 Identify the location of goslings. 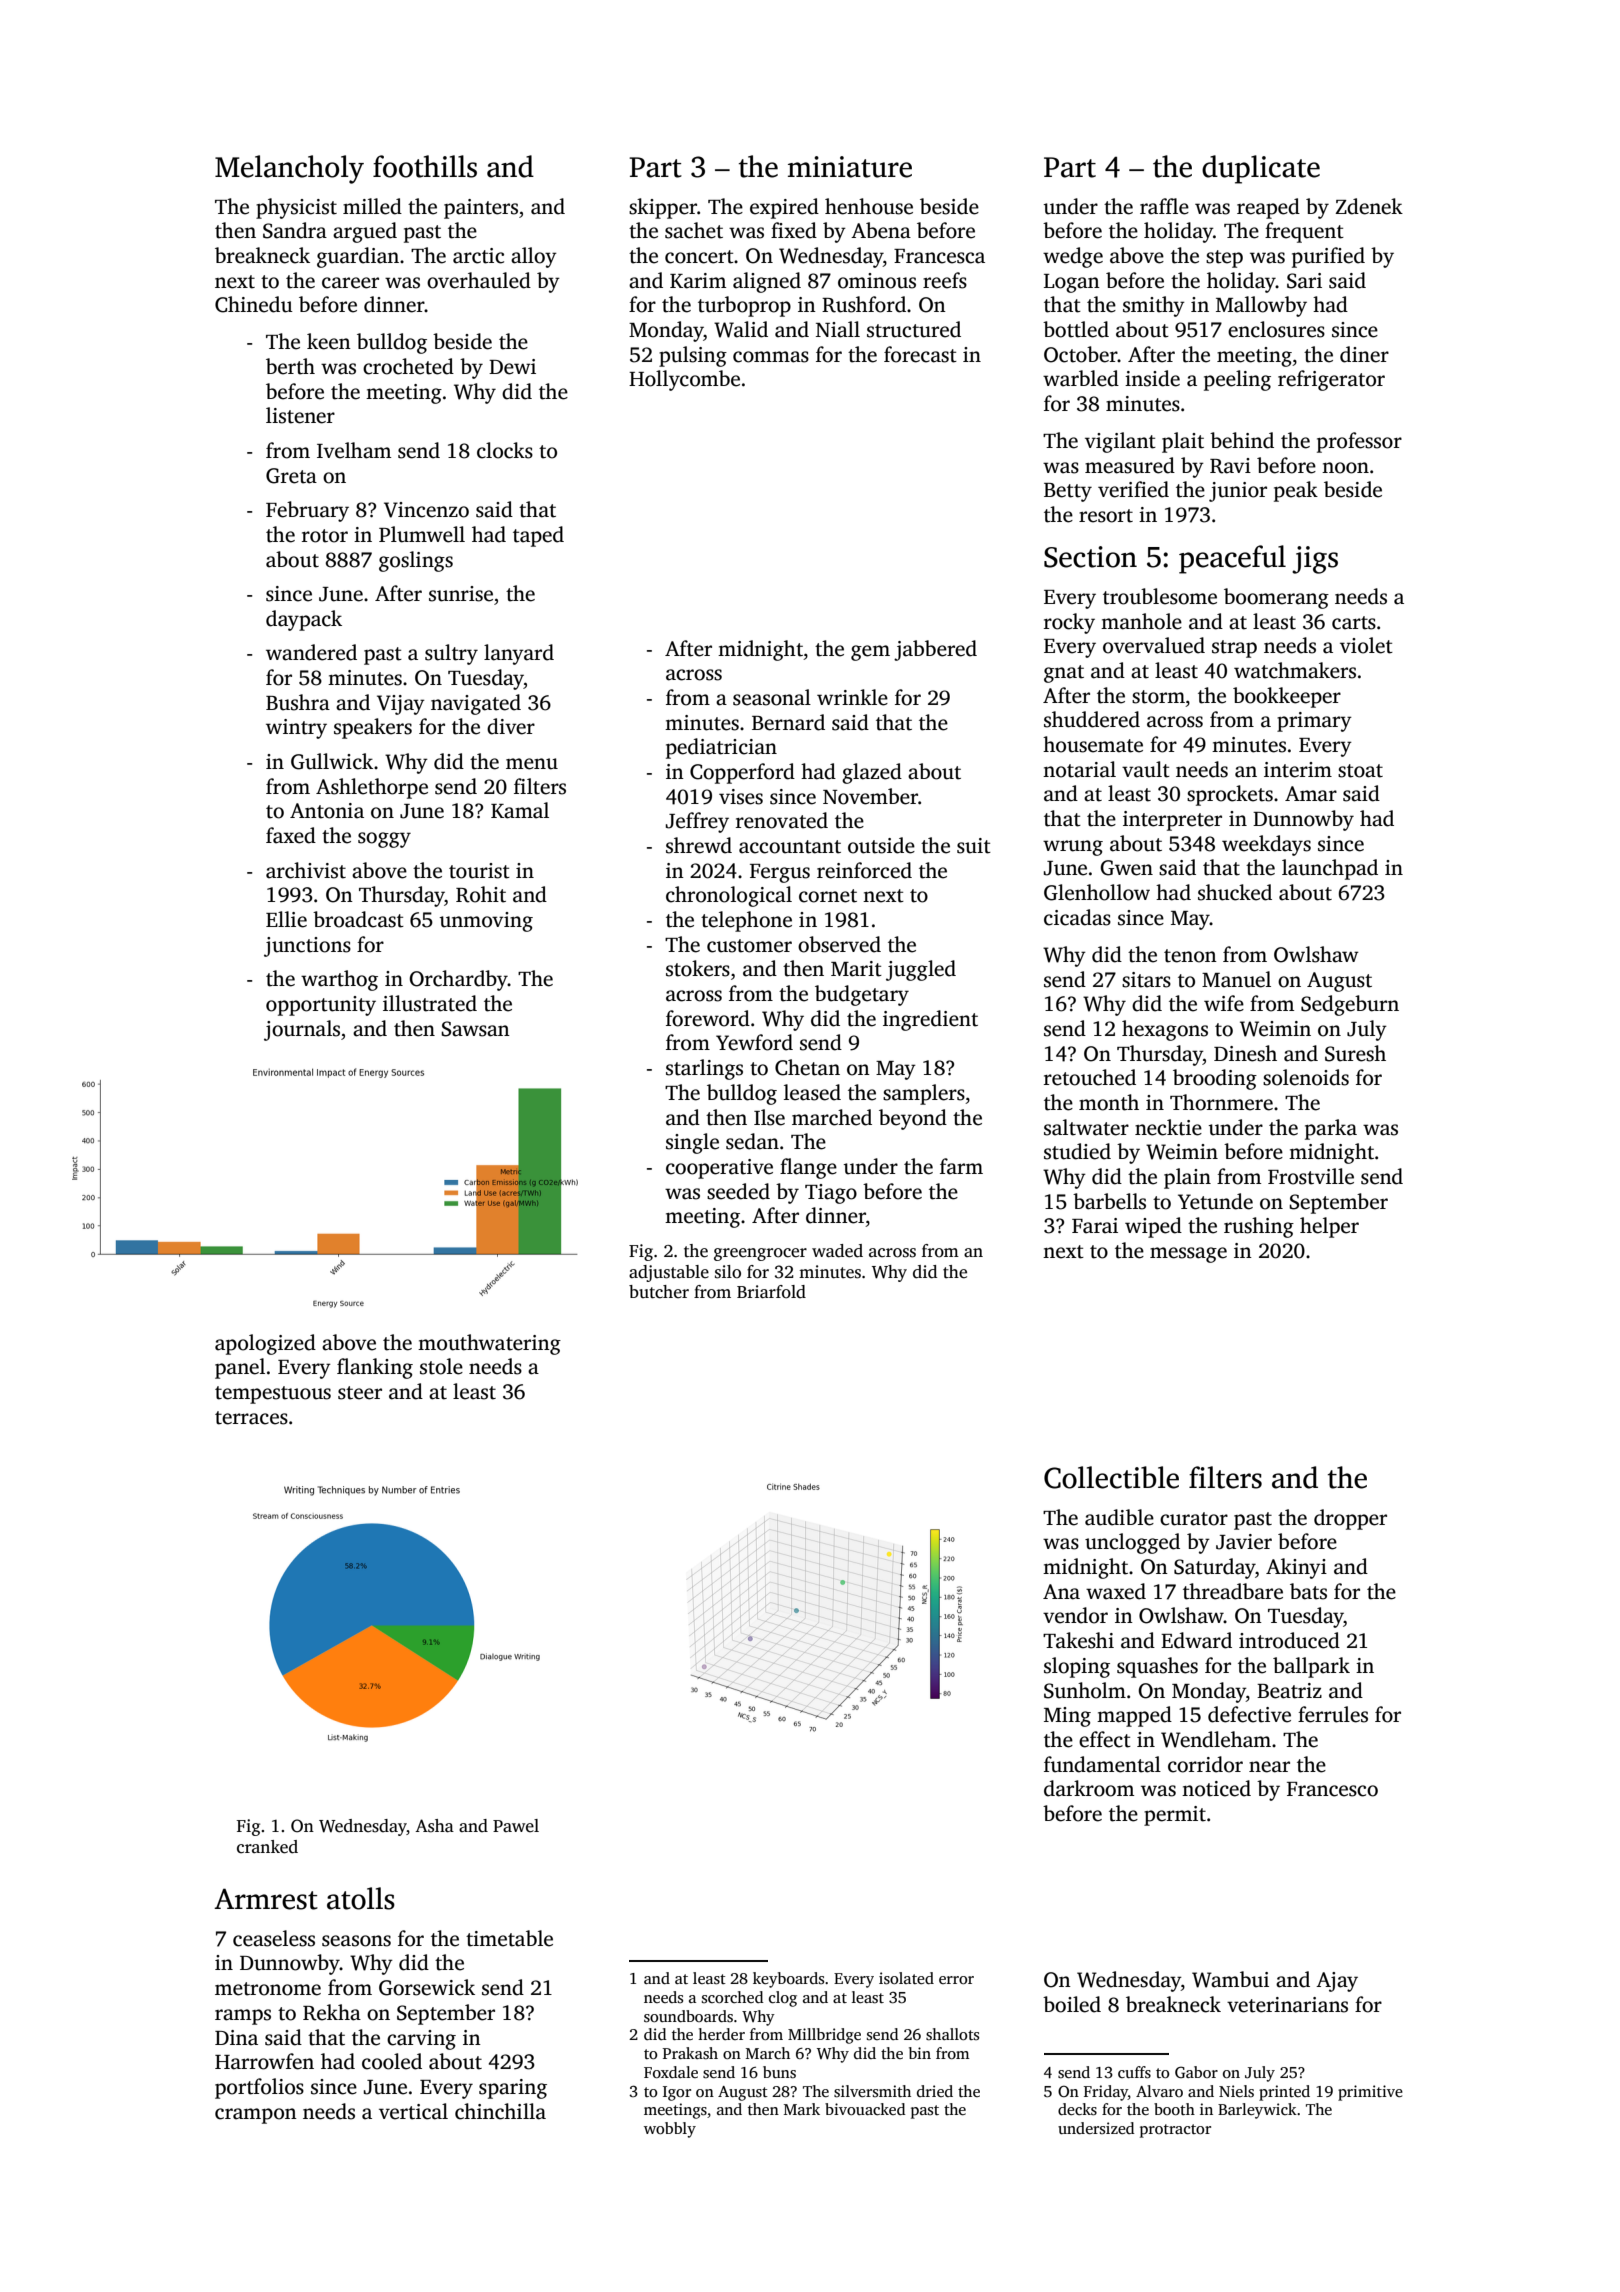
(416, 561).
